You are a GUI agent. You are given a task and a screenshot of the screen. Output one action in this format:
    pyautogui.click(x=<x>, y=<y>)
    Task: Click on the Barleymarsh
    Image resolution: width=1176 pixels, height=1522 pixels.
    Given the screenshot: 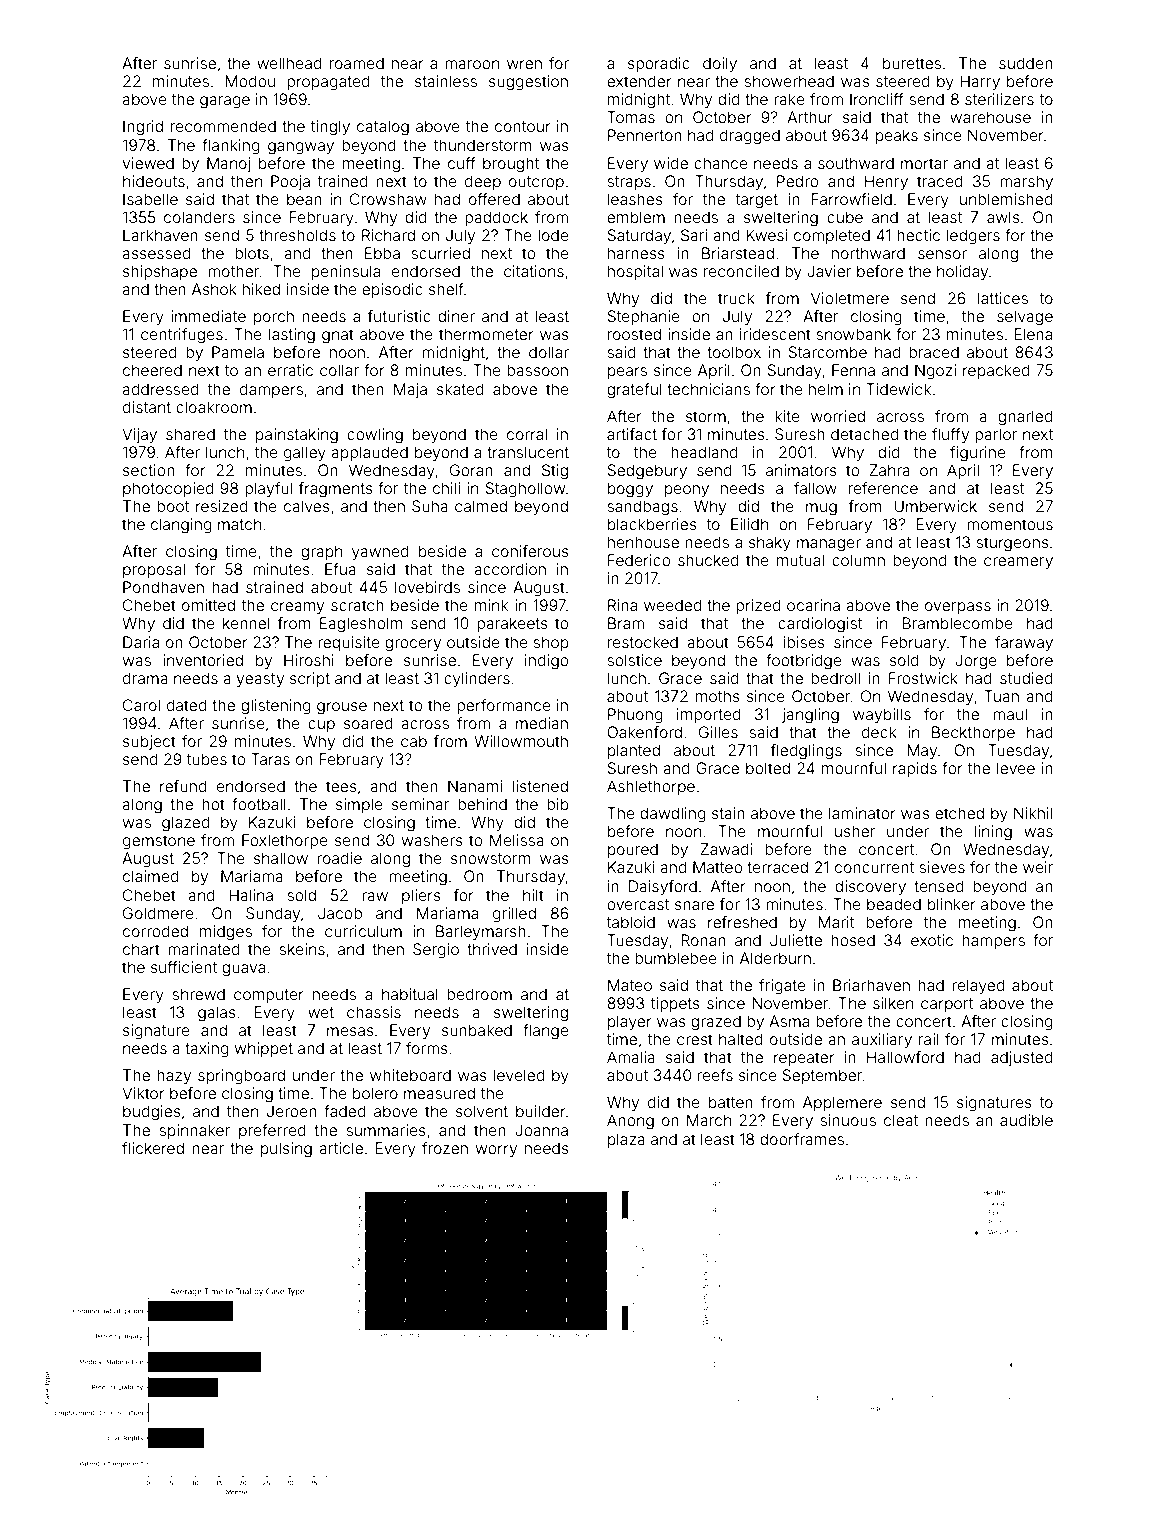 What is the action you would take?
    pyautogui.click(x=481, y=932)
